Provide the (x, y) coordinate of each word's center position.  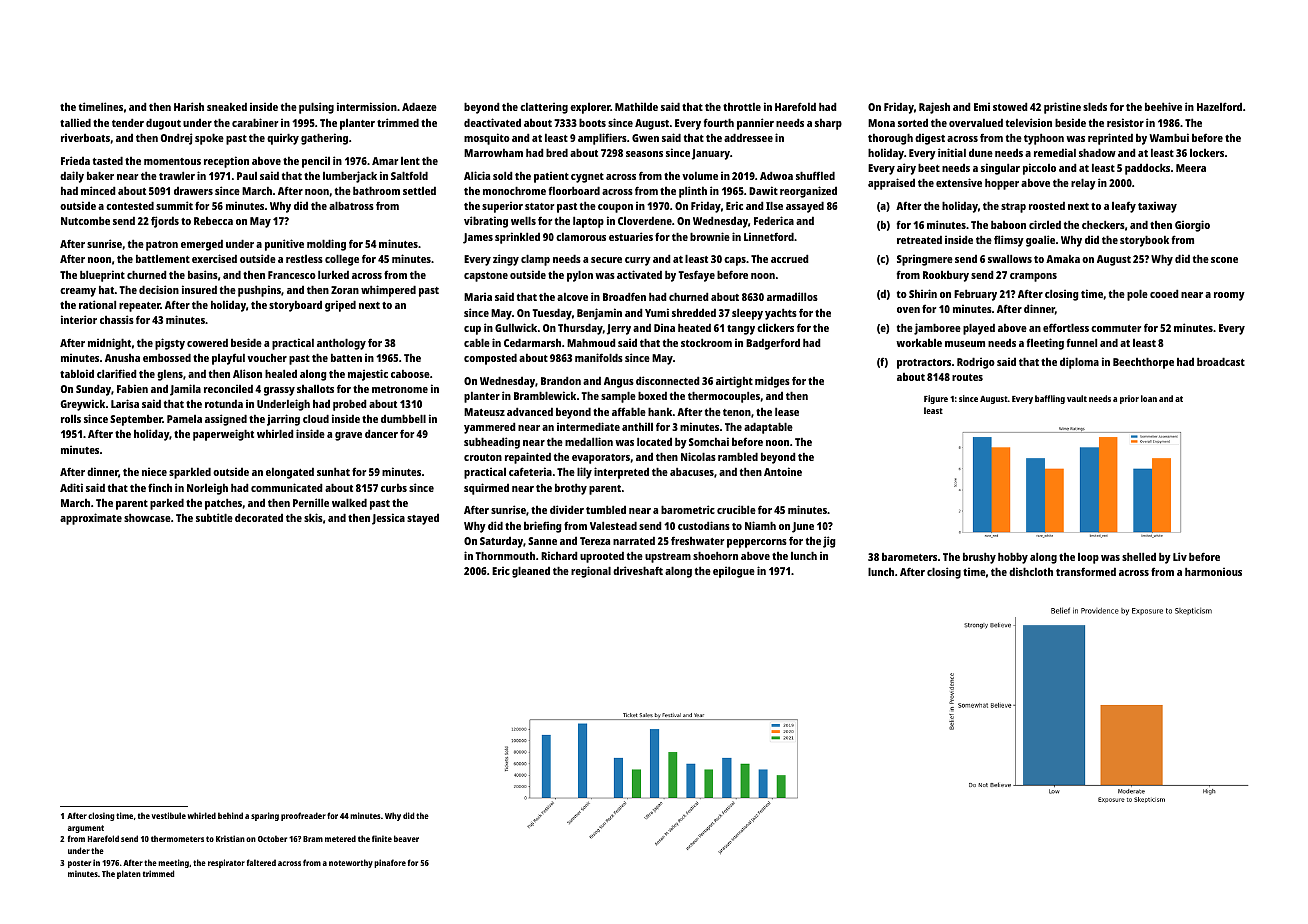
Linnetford (769, 236)
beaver (406, 838)
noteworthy (351, 863)
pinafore (390, 863)
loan (1149, 398)
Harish (189, 106)
